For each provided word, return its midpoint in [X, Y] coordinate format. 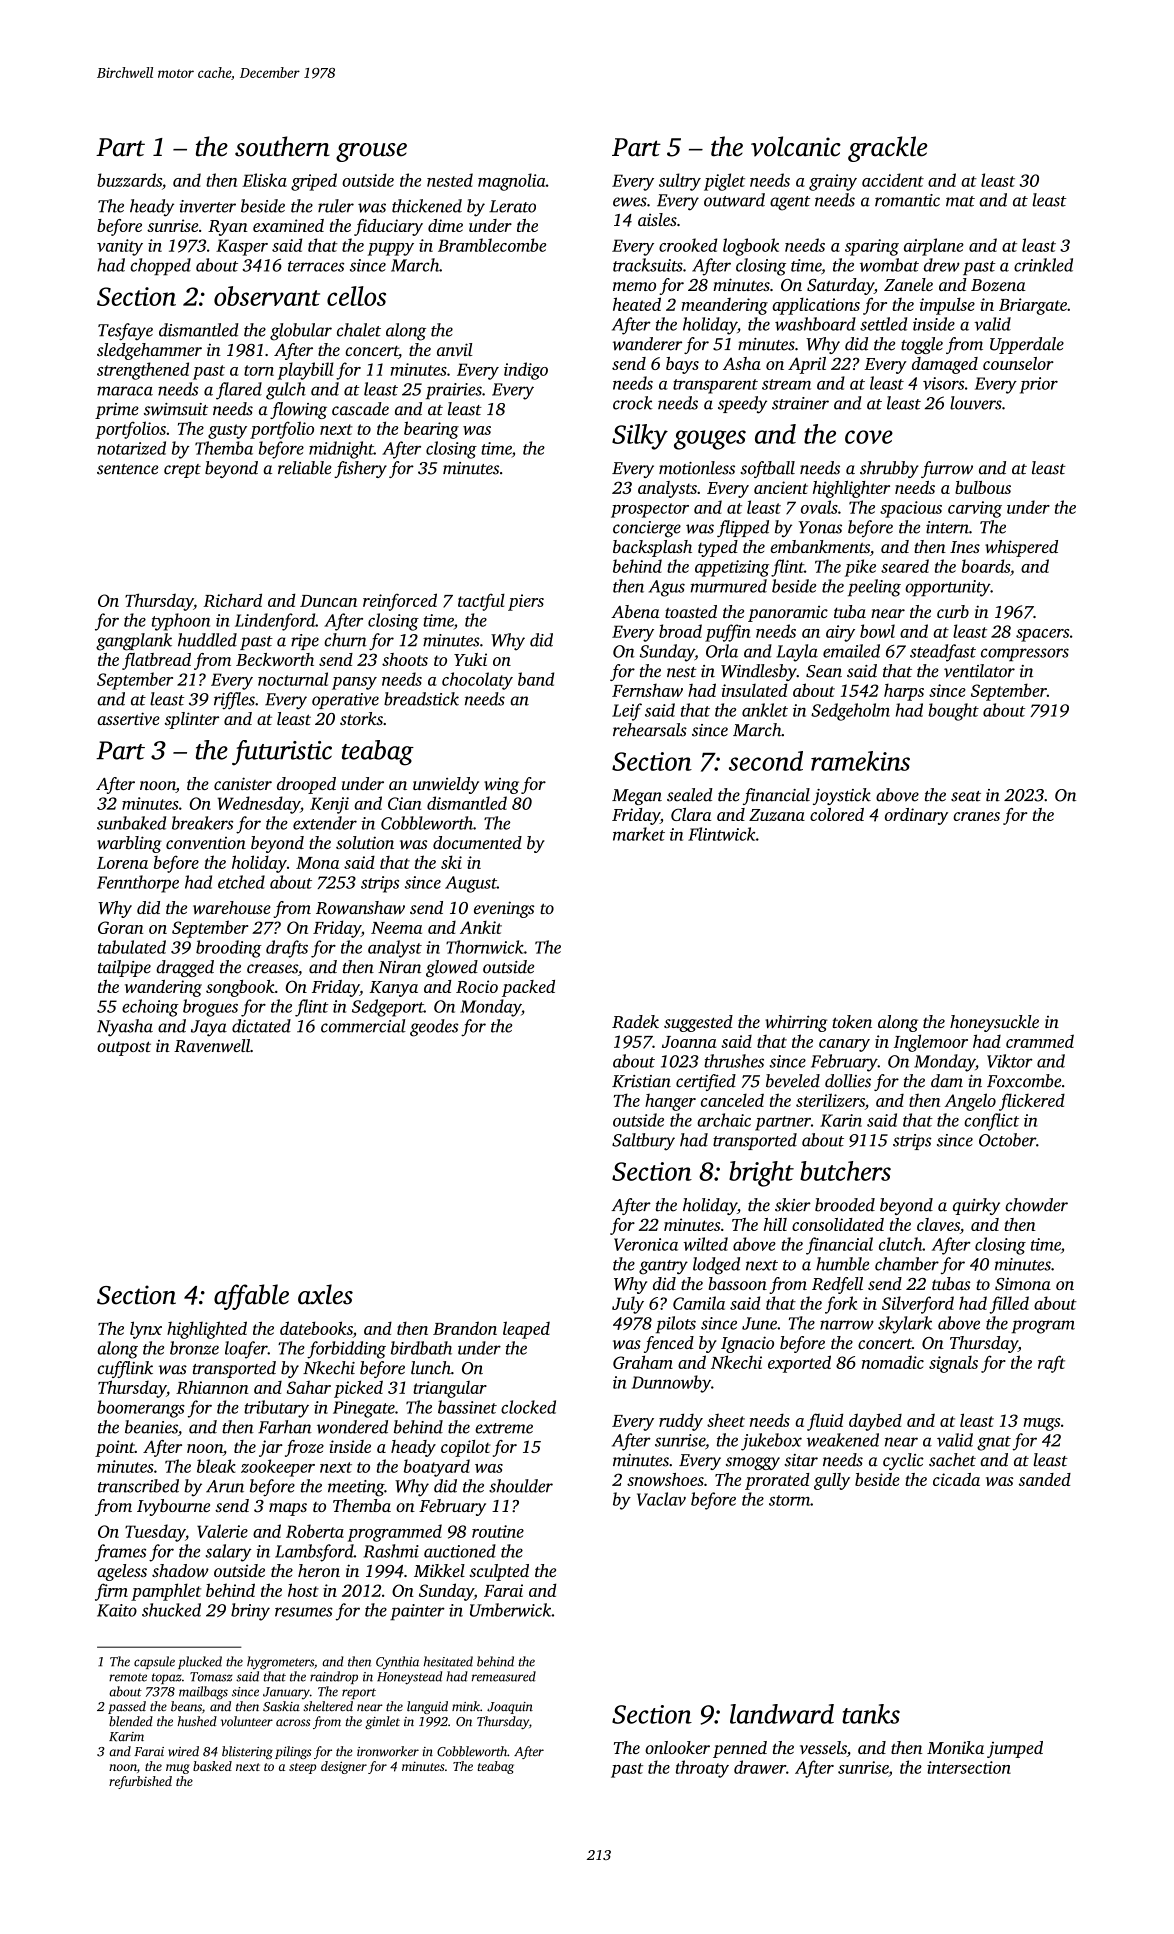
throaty [702, 1769]
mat [960, 201]
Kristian [641, 1081]
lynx [146, 1330]
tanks [871, 1714]
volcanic [796, 146]
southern [282, 146]
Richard [232, 600]
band [536, 679]
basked [212, 1766]
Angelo [970, 1102]
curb [953, 611]
